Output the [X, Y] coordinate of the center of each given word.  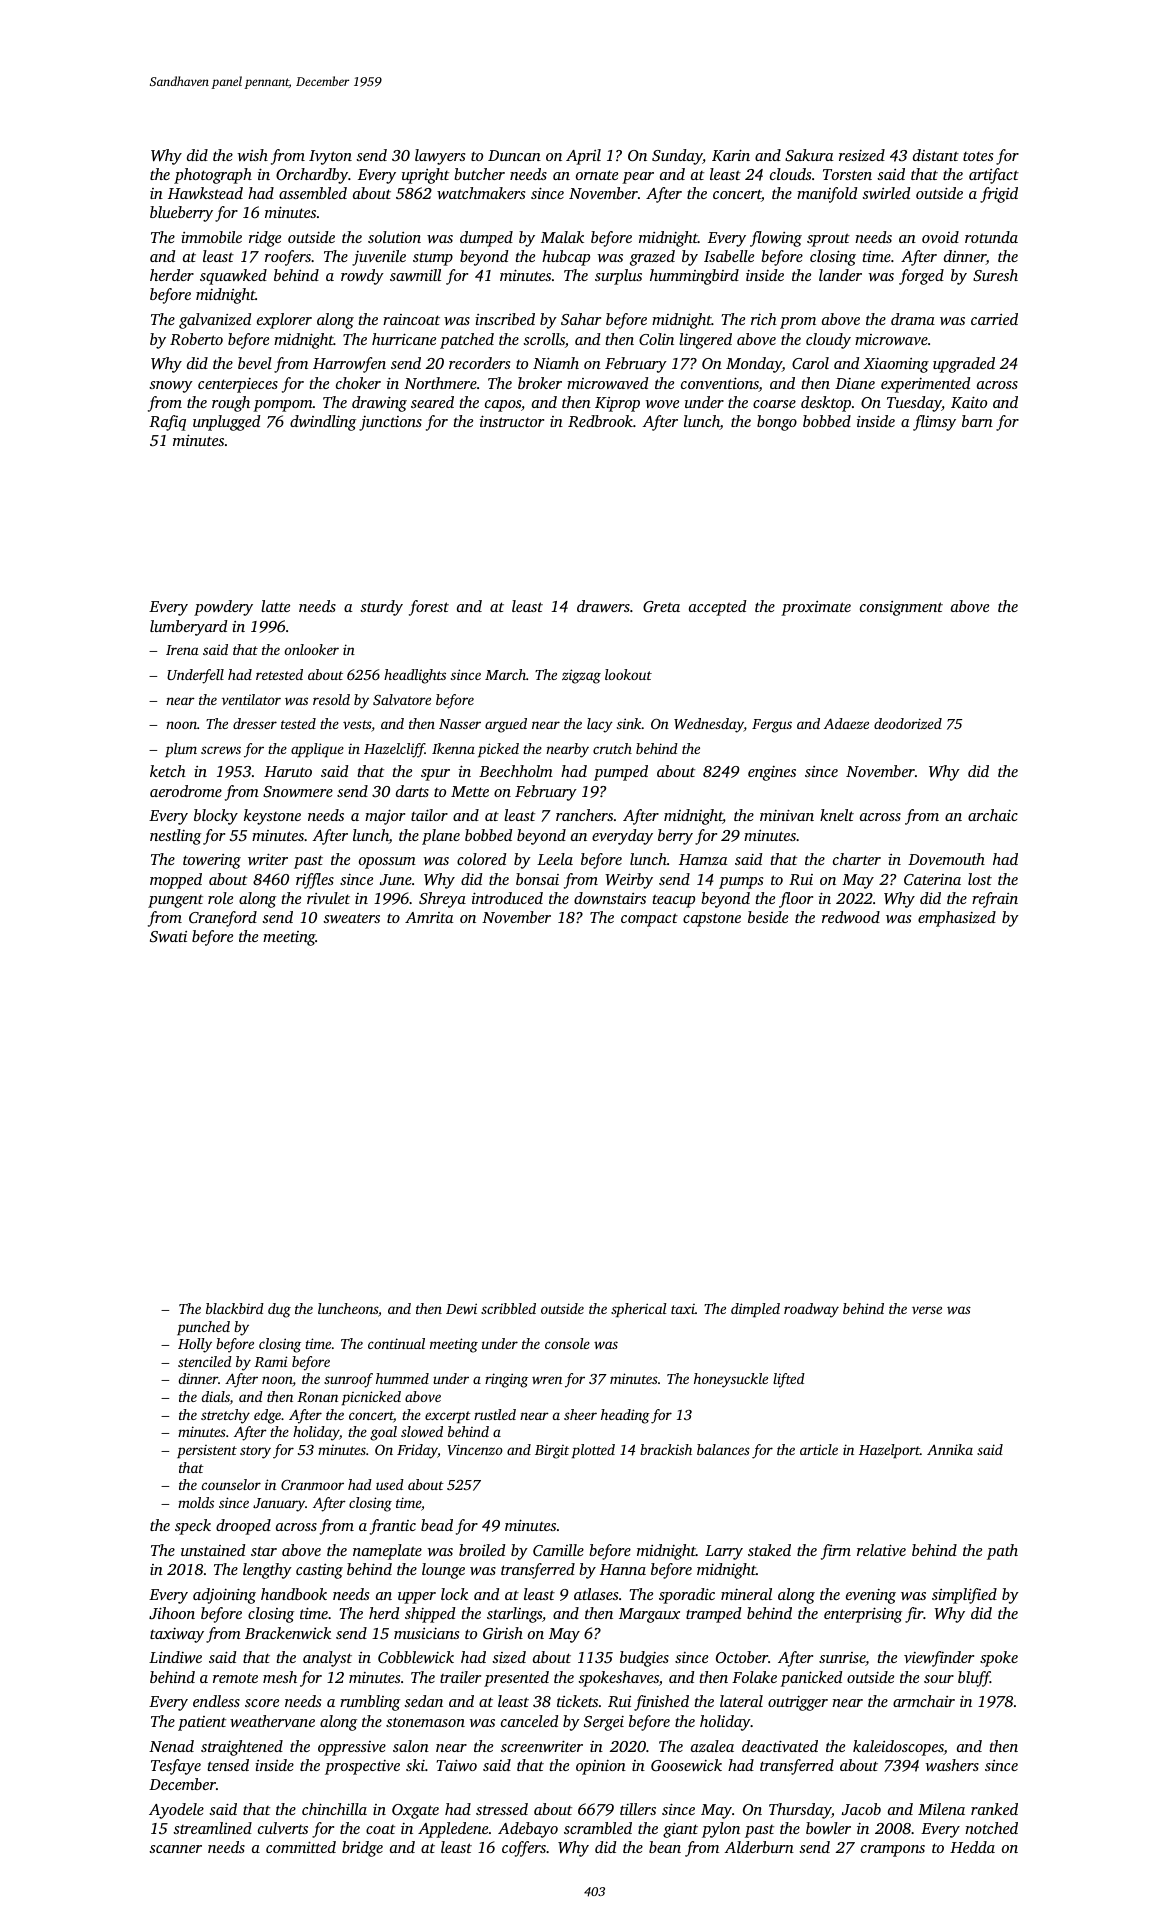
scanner [175, 1849]
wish [253, 155]
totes [978, 156]
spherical [639, 1310]
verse [927, 1310]
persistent [207, 1452]
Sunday [677, 157]
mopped [176, 881]
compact [649, 920]
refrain [995, 900]
